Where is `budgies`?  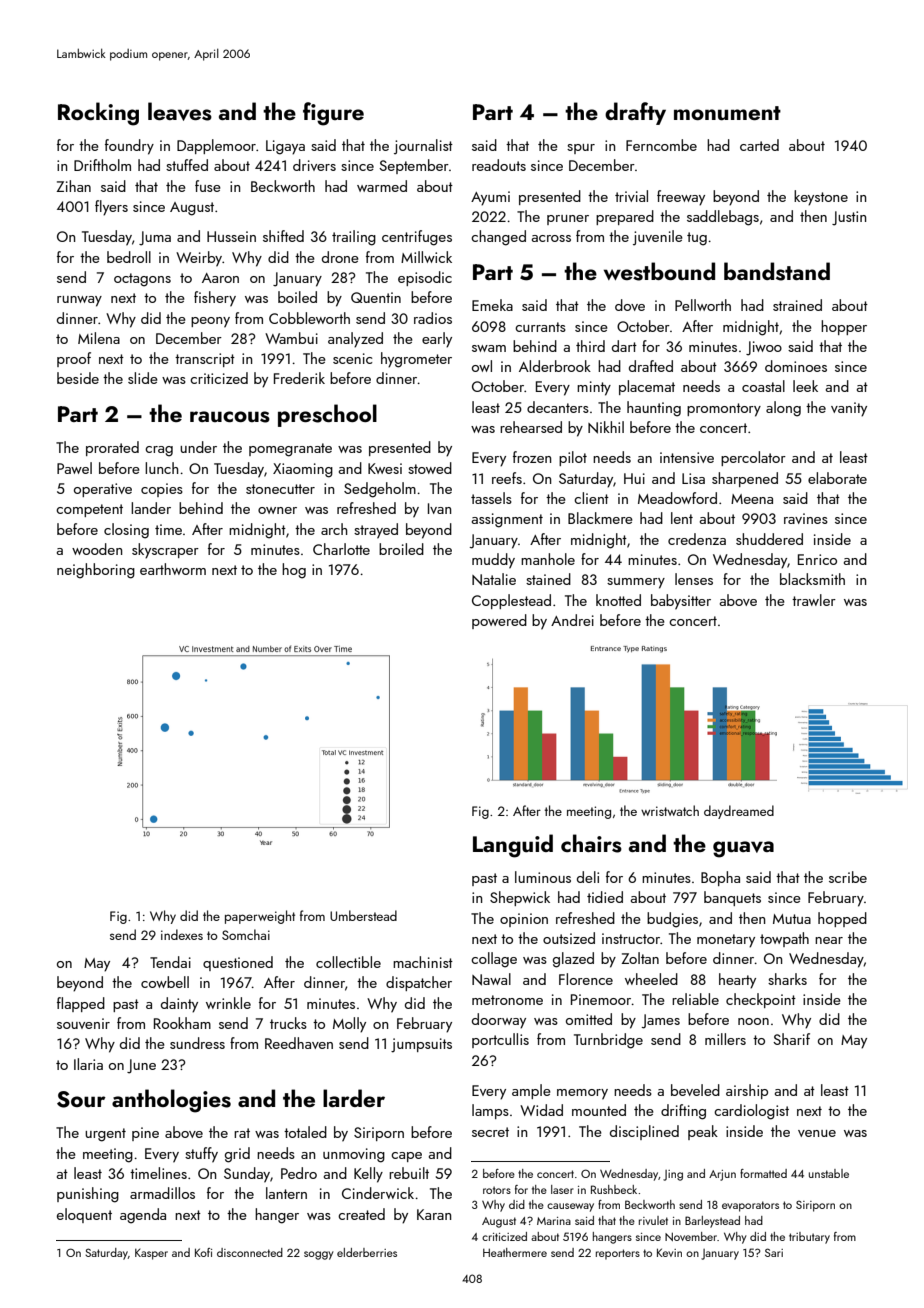
budgies is located at coordinates (672, 920).
